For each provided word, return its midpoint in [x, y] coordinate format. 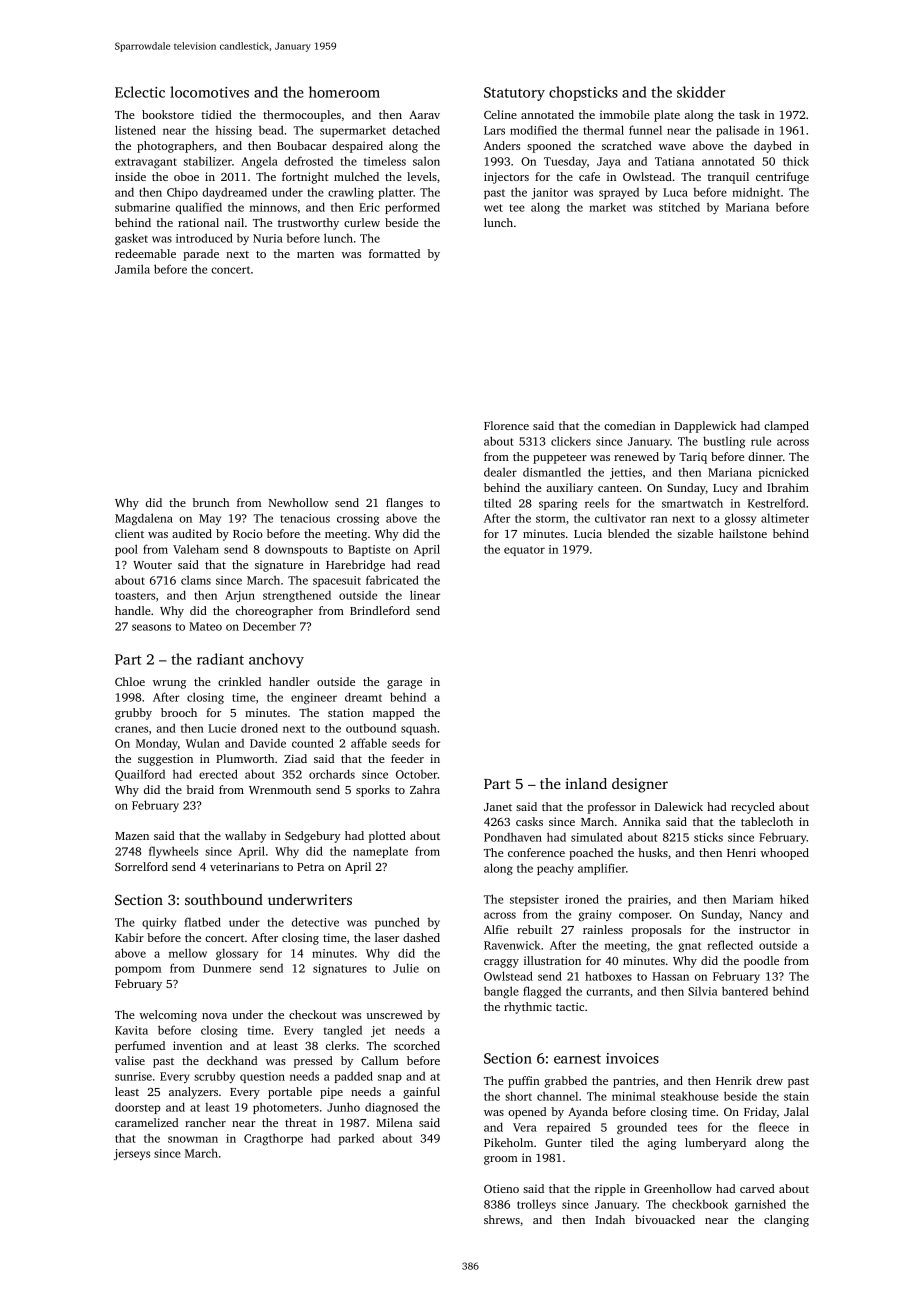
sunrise [133, 1076]
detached [416, 130]
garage [404, 684]
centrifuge [782, 178]
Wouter [152, 565]
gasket [131, 239]
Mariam [753, 899]
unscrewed [394, 1014]
